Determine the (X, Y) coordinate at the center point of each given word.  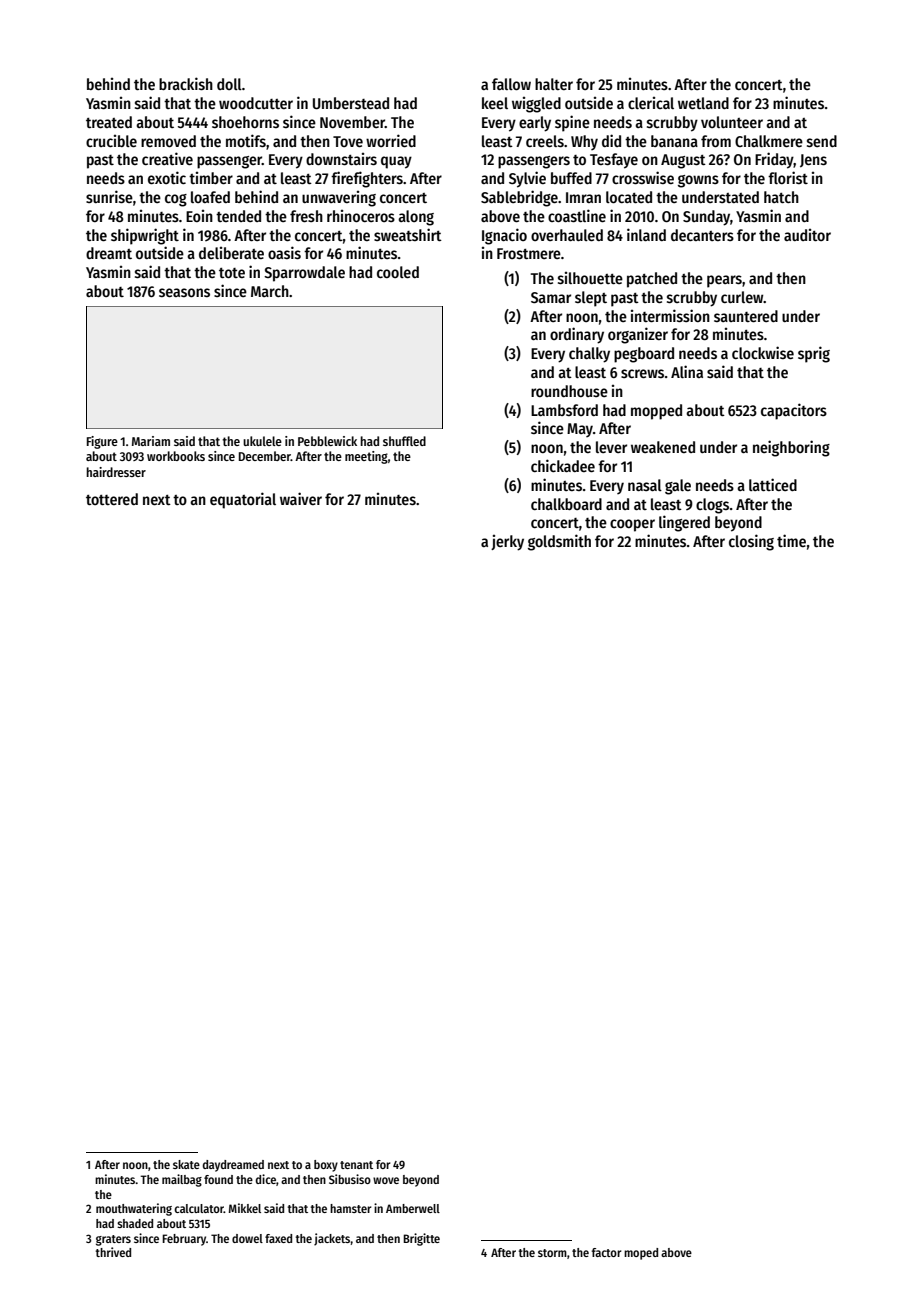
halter (554, 84)
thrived (113, 1252)
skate (186, 1164)
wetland (703, 103)
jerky (507, 543)
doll (229, 84)
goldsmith (559, 542)
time (791, 540)
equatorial (243, 500)
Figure (102, 442)
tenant (356, 1165)
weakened (663, 447)
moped (641, 1254)
